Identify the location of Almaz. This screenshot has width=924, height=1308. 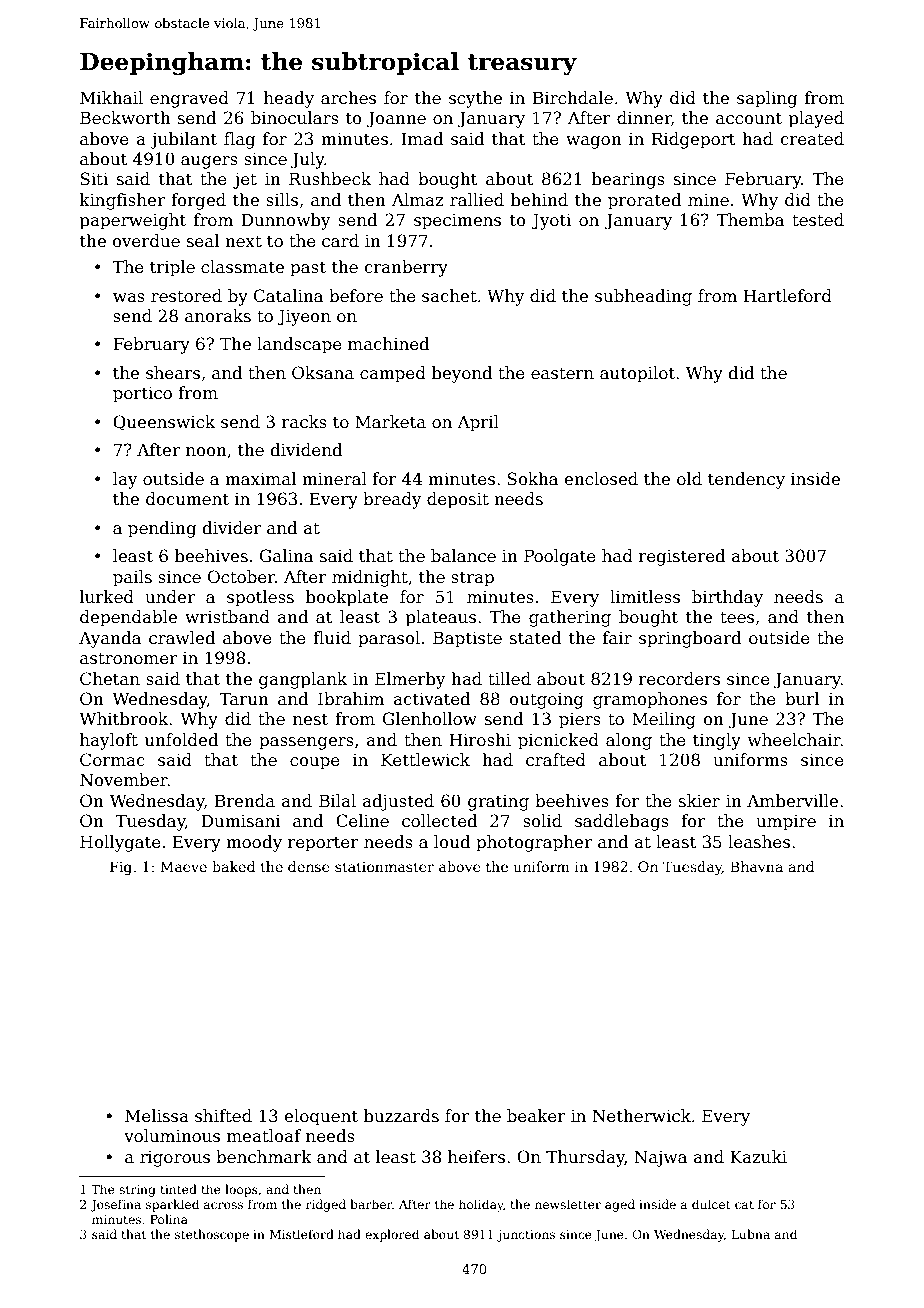
(418, 199).
